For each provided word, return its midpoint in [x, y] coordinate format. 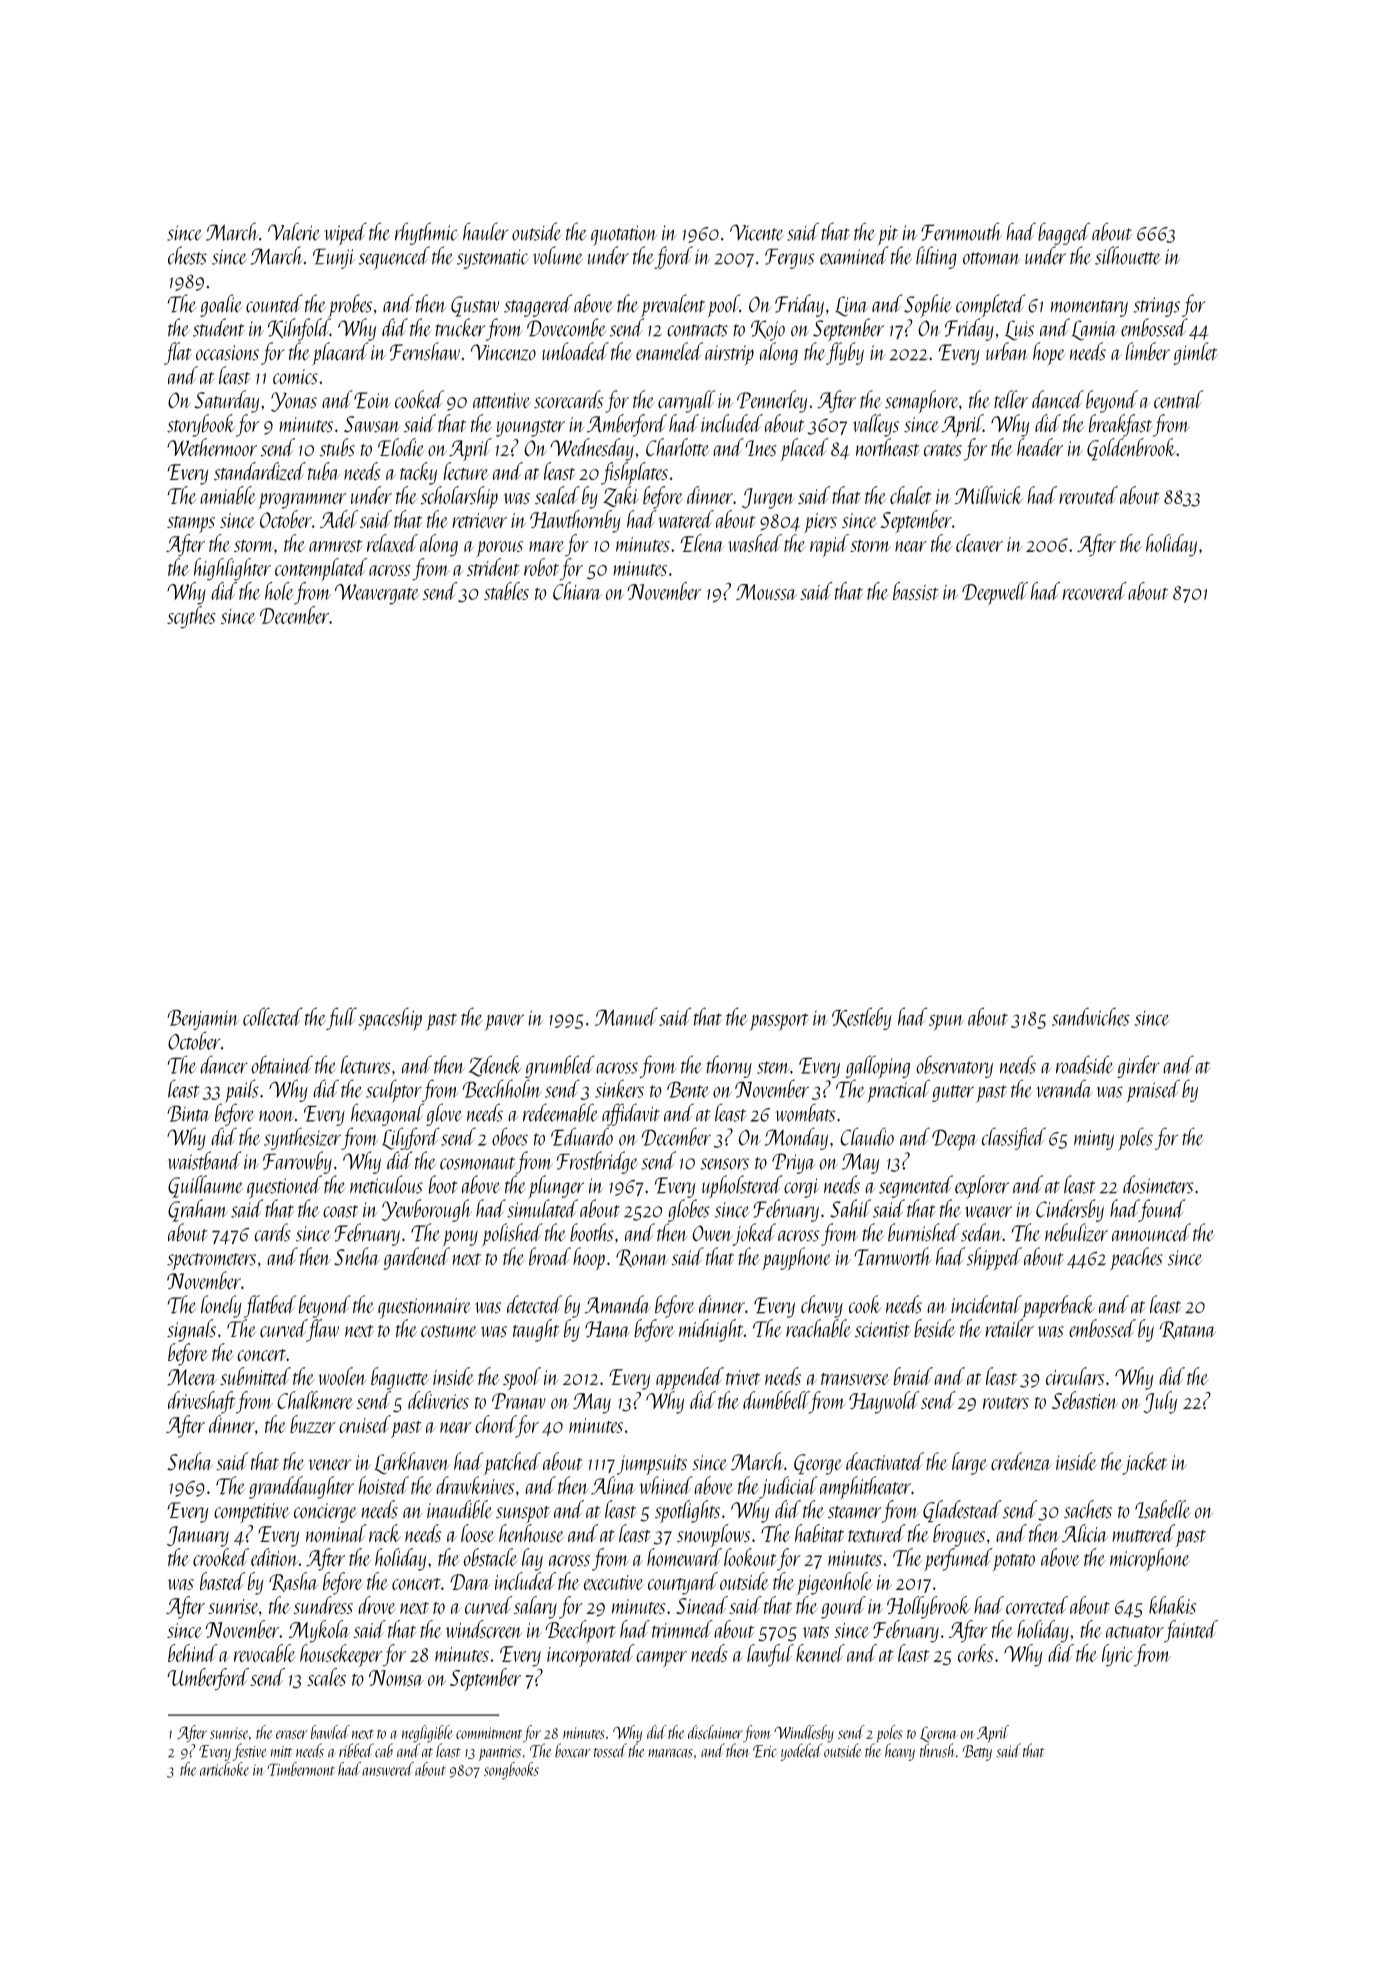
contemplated [321, 569]
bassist [916, 591]
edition [275, 1557]
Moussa [766, 592]
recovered [1094, 591]
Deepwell [995, 593]
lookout [750, 1557]
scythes [191, 617]
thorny [729, 1066]
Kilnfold [299, 329]
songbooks [511, 1771]
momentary [1089, 308]
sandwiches [1091, 1016]
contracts [697, 330]
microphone [1150, 1559]
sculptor [394, 1091]
